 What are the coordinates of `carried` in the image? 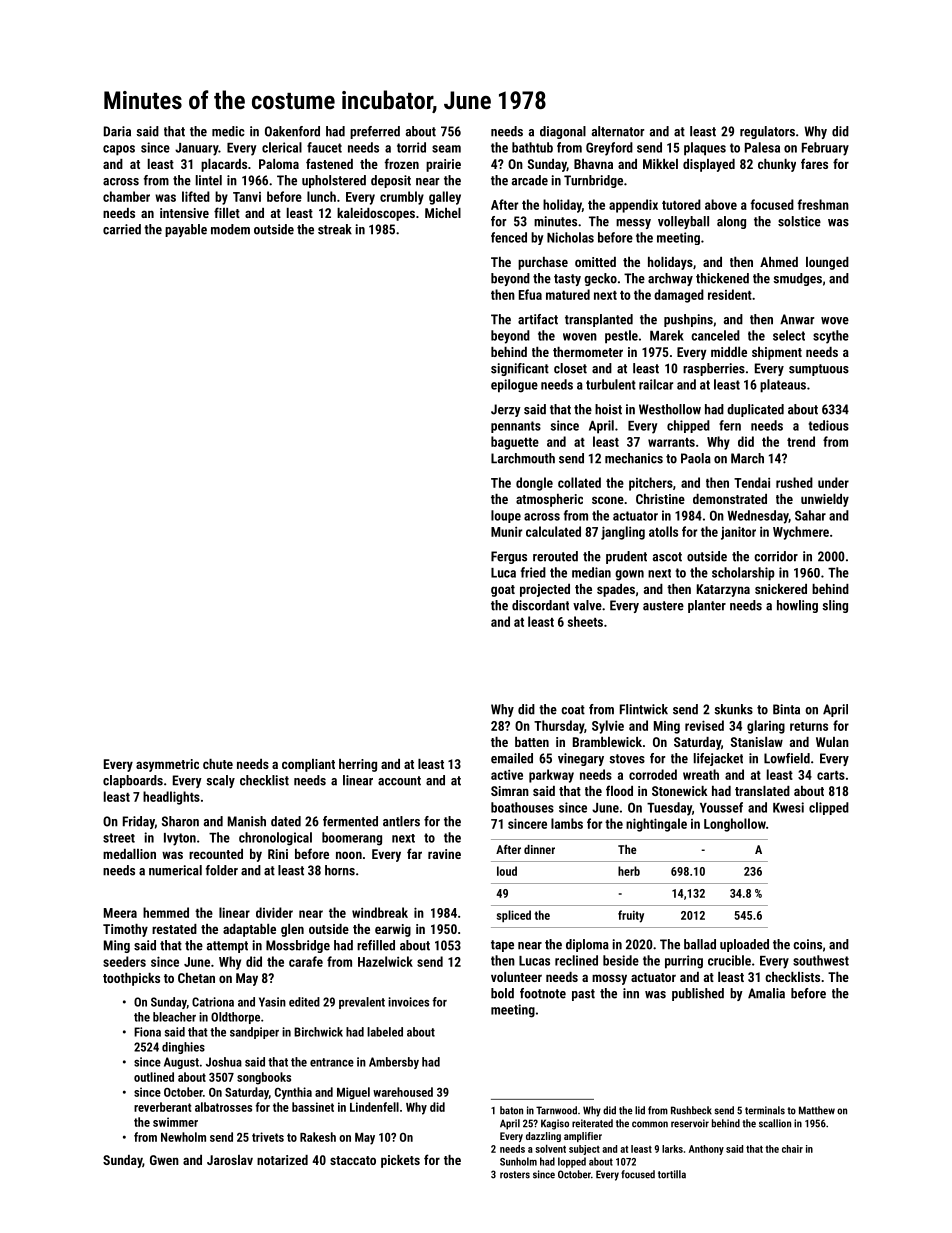 It's located at (122, 229).
